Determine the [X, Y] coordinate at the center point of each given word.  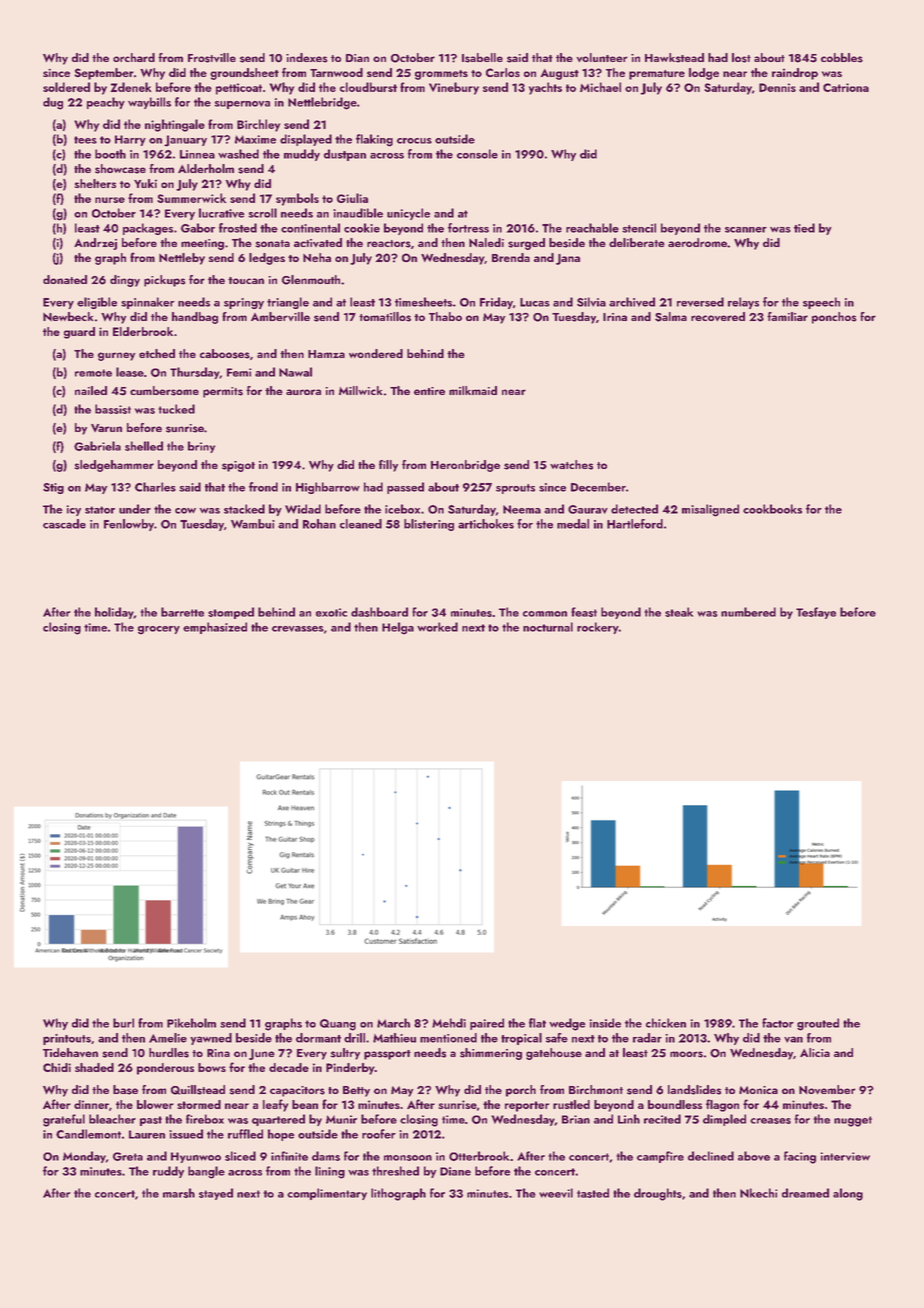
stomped [231, 613]
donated [65, 279]
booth [110, 154]
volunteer [602, 57]
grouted [818, 1024]
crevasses [298, 629]
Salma [671, 317]
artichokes [486, 524]
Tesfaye [816, 613]
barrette [182, 612]
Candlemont [88, 1134]
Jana [568, 259]
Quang [338, 1025]
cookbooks [772, 509]
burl [123, 1023]
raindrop [795, 74]
